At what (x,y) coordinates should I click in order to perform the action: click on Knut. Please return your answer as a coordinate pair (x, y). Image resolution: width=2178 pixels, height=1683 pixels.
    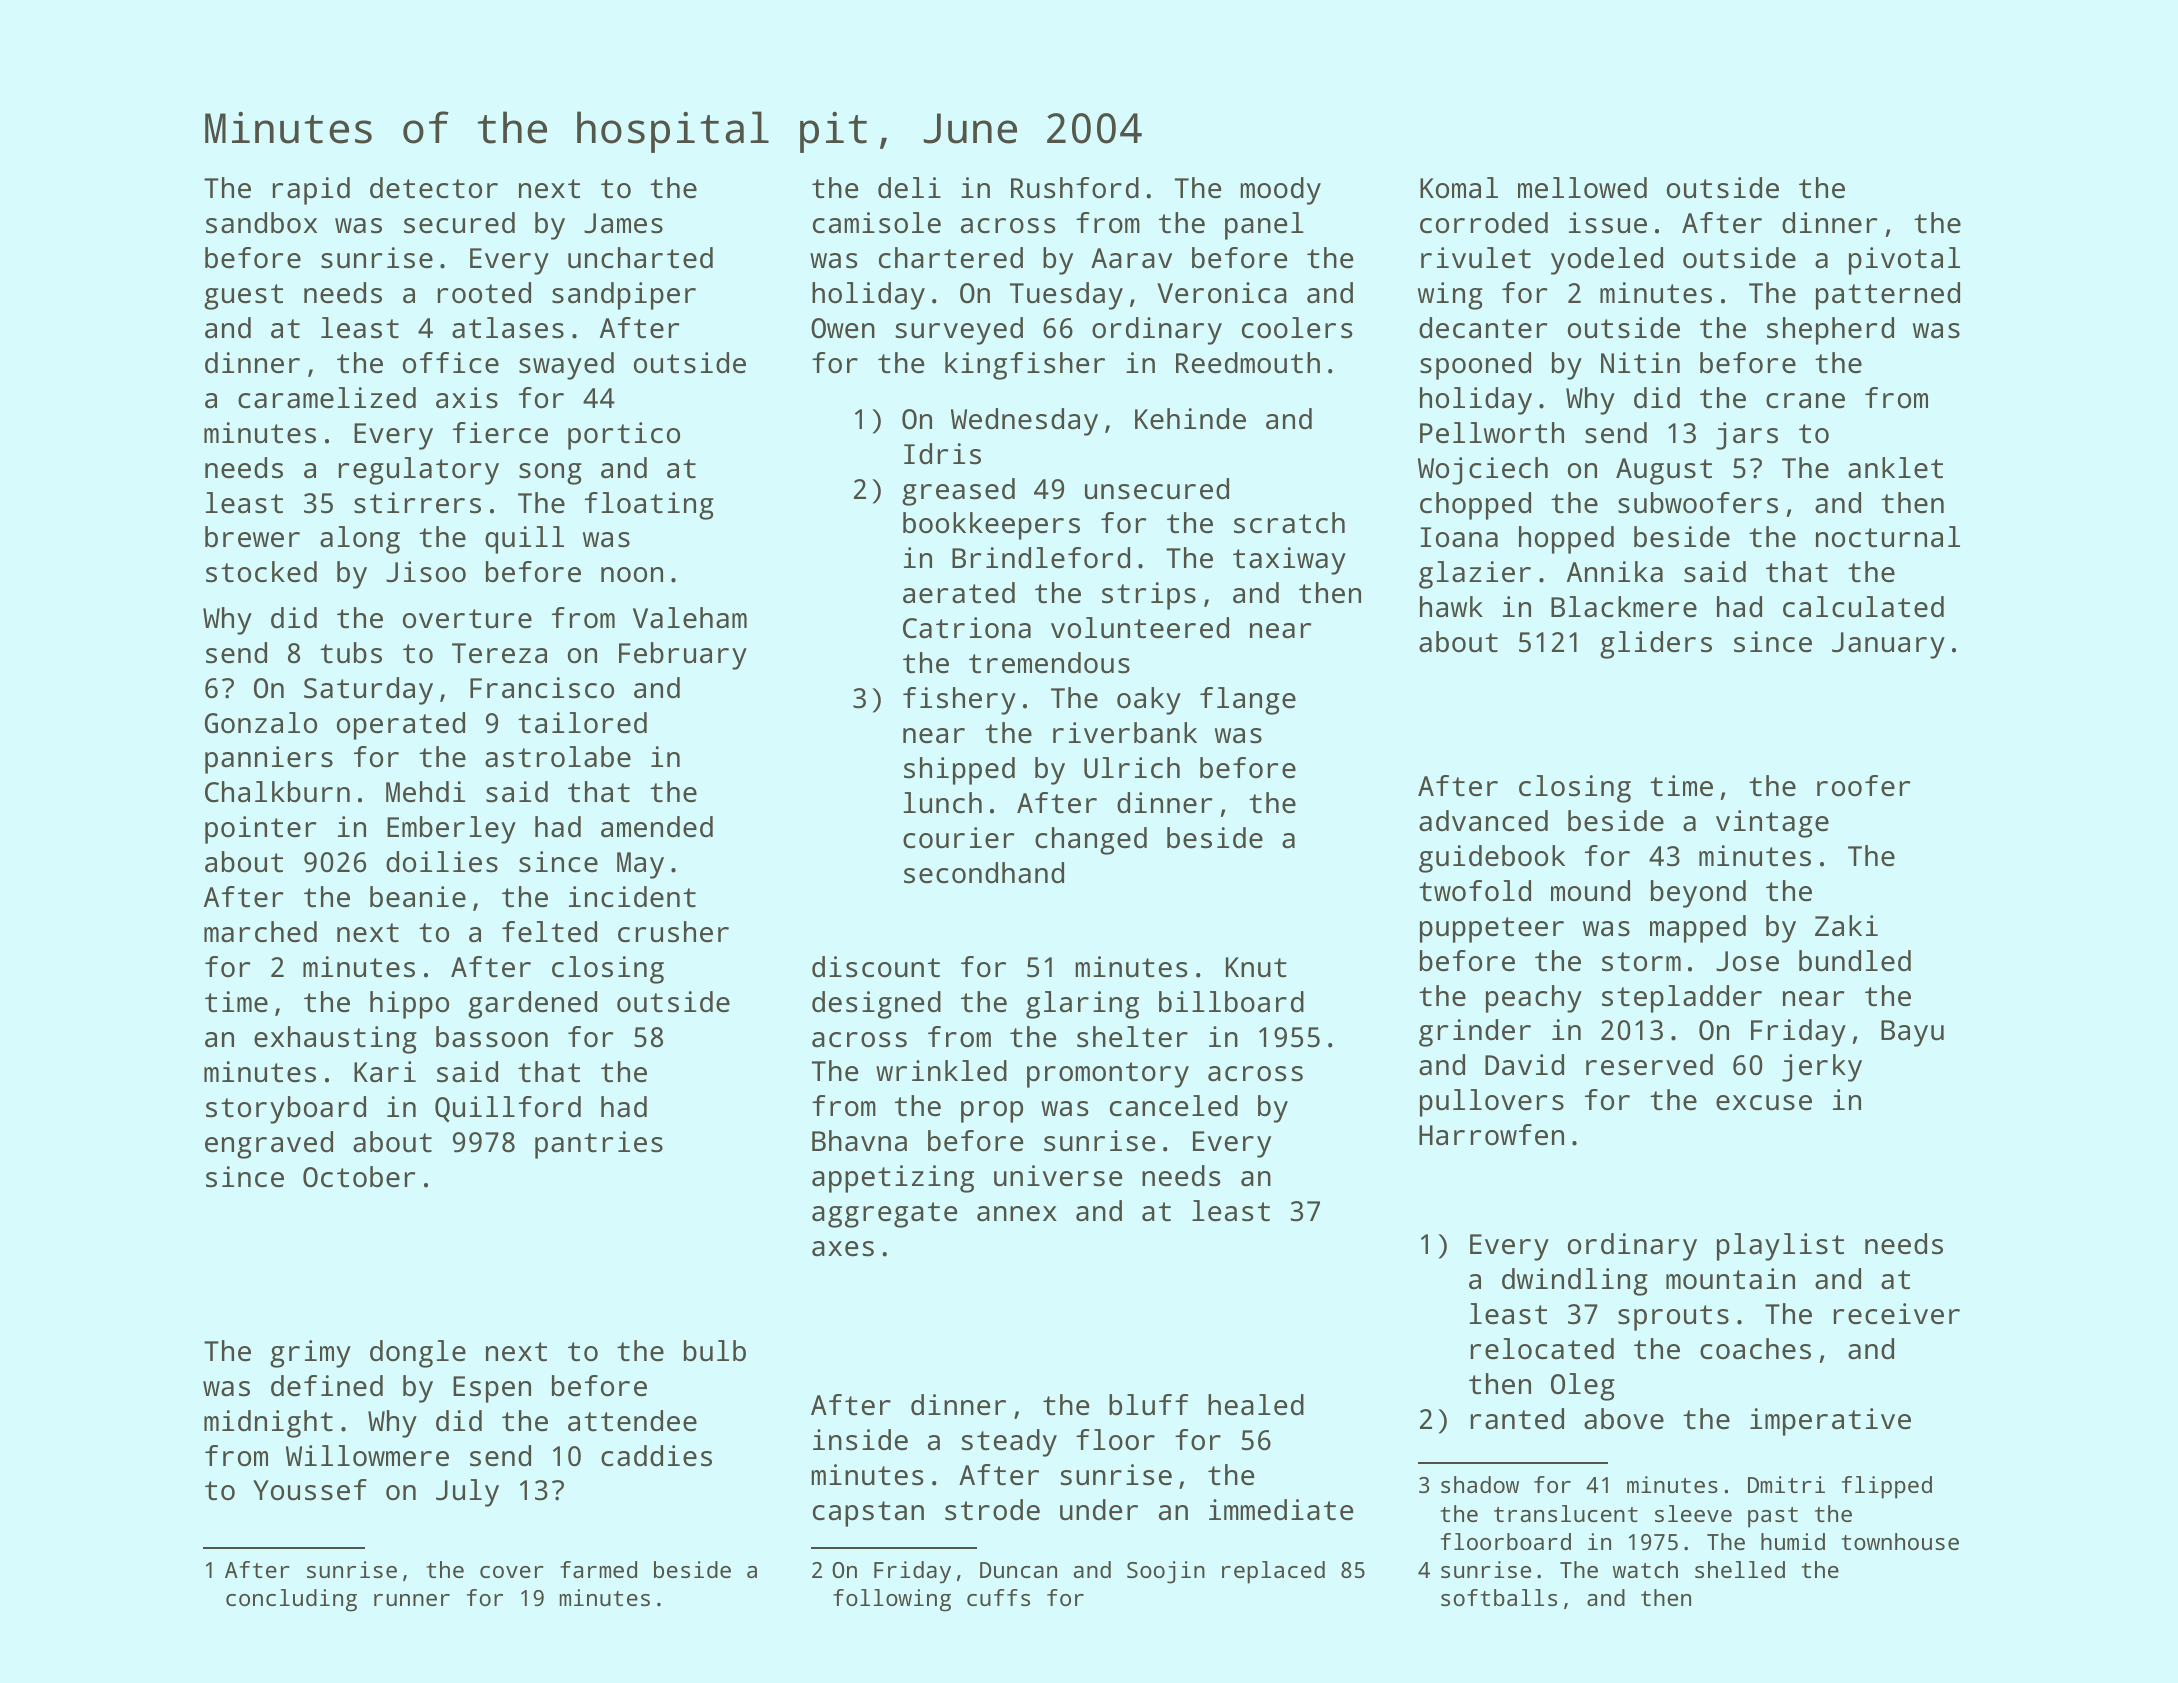
    Looking at the image, I should click on (1256, 967).
